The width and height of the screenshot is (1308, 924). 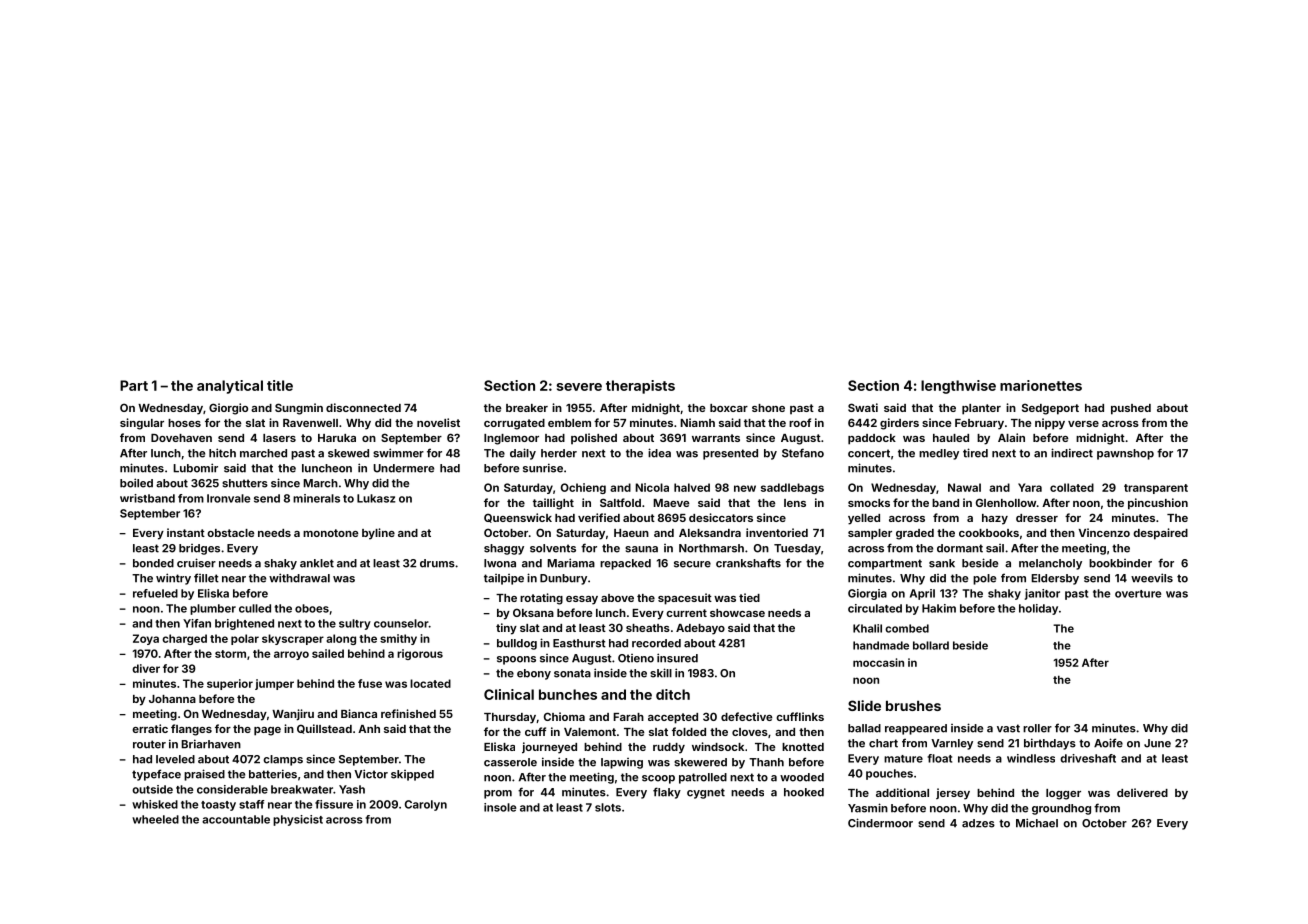 I want to click on Quillstead, so click(x=324, y=729).
